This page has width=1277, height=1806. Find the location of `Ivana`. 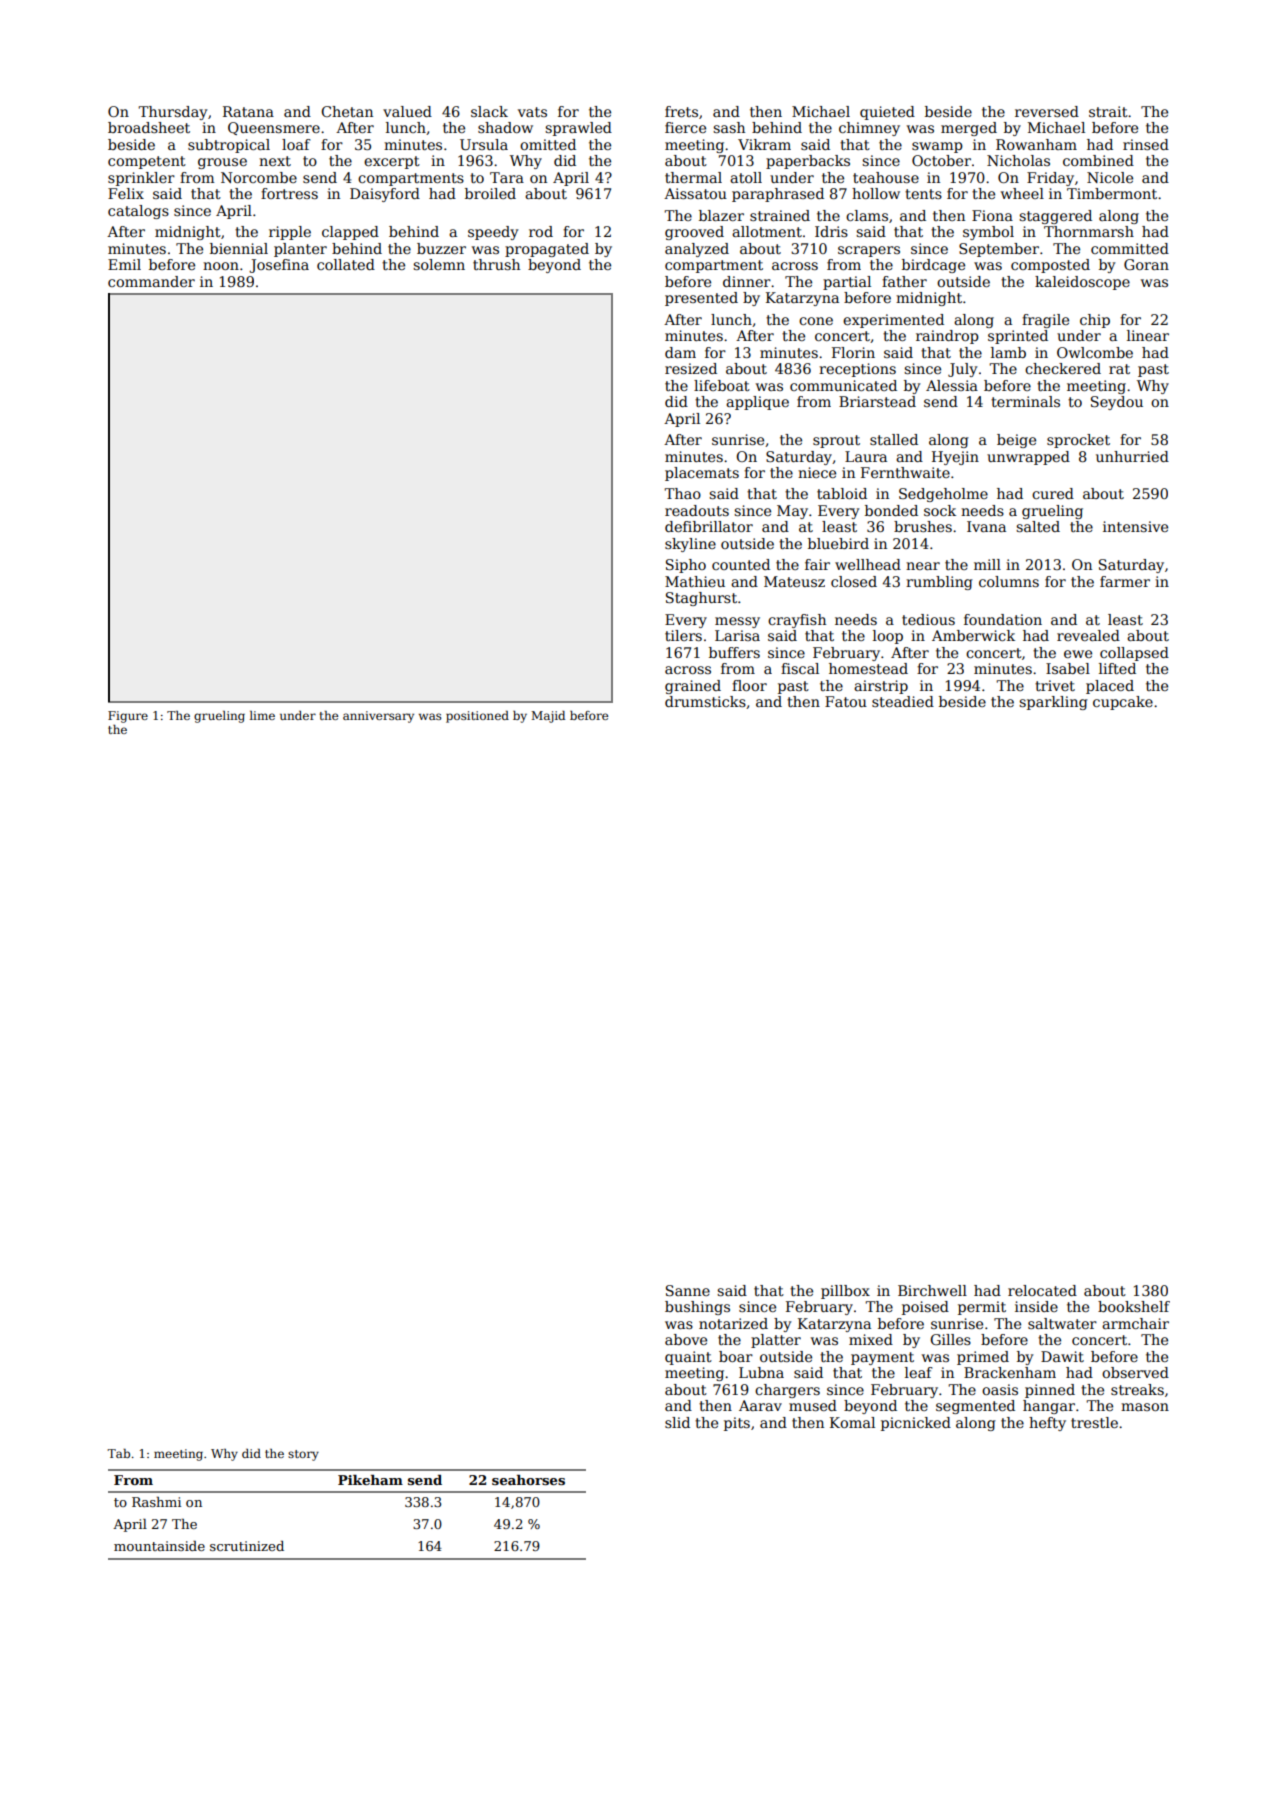

Ivana is located at coordinates (986, 526).
